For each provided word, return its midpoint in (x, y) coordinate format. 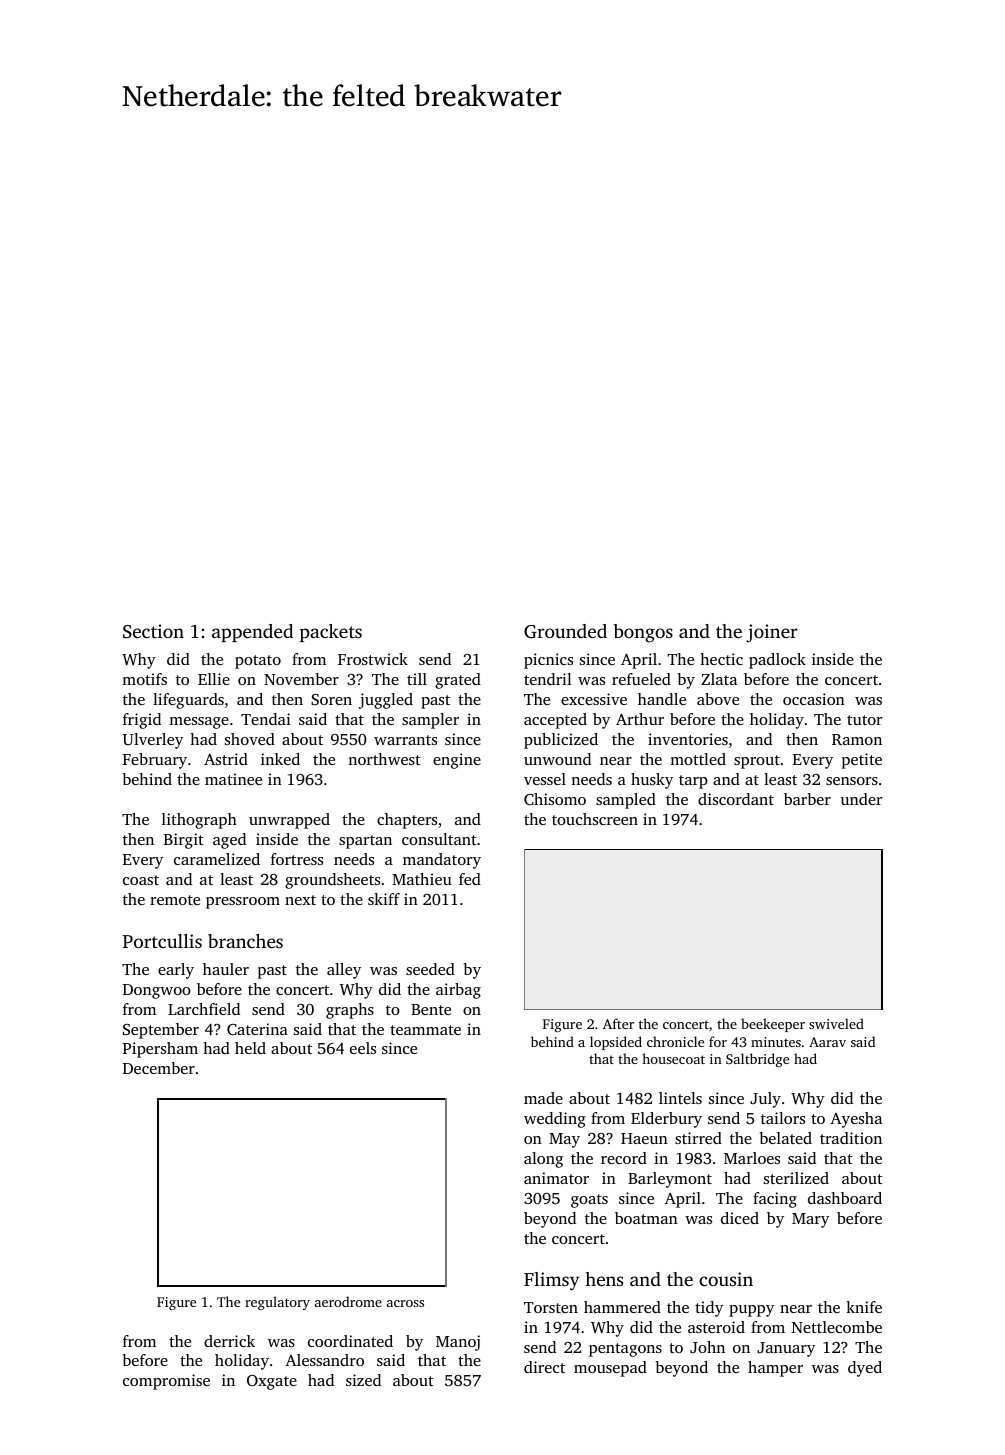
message (199, 723)
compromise (166, 1382)
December (159, 1068)
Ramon (857, 739)
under (861, 799)
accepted (555, 721)
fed (470, 879)
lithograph (199, 821)
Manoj (458, 1343)
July (765, 1100)
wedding (555, 1120)
